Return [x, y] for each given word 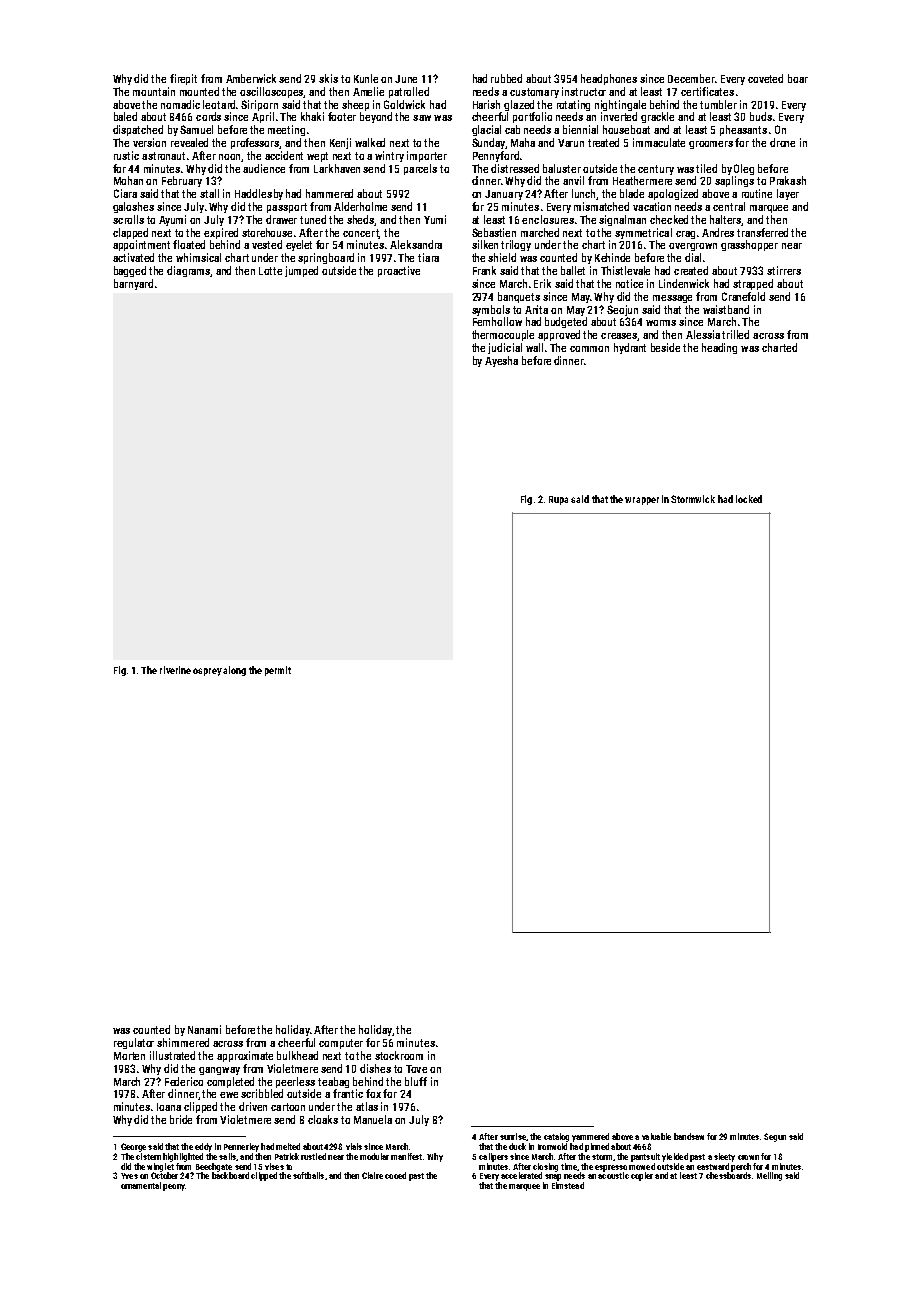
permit [278, 671]
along [234, 671]
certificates [707, 91]
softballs [308, 1175]
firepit [183, 79]
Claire [372, 1175]
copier [642, 1176]
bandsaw [689, 1136]
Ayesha [501, 361]
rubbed [506, 78]
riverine [175, 670]
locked [749, 499]
